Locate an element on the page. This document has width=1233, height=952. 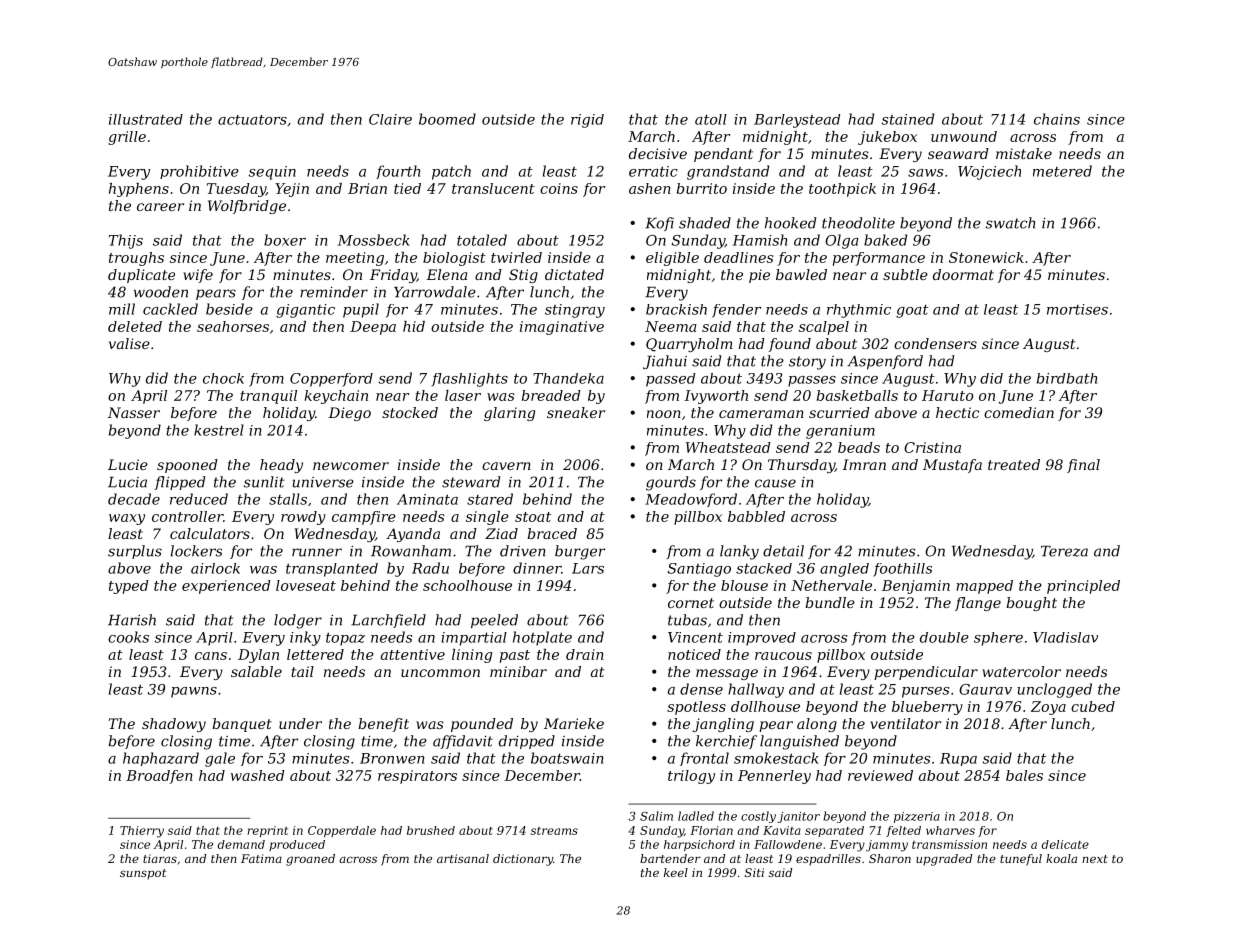
boomed is located at coordinates (447, 119).
